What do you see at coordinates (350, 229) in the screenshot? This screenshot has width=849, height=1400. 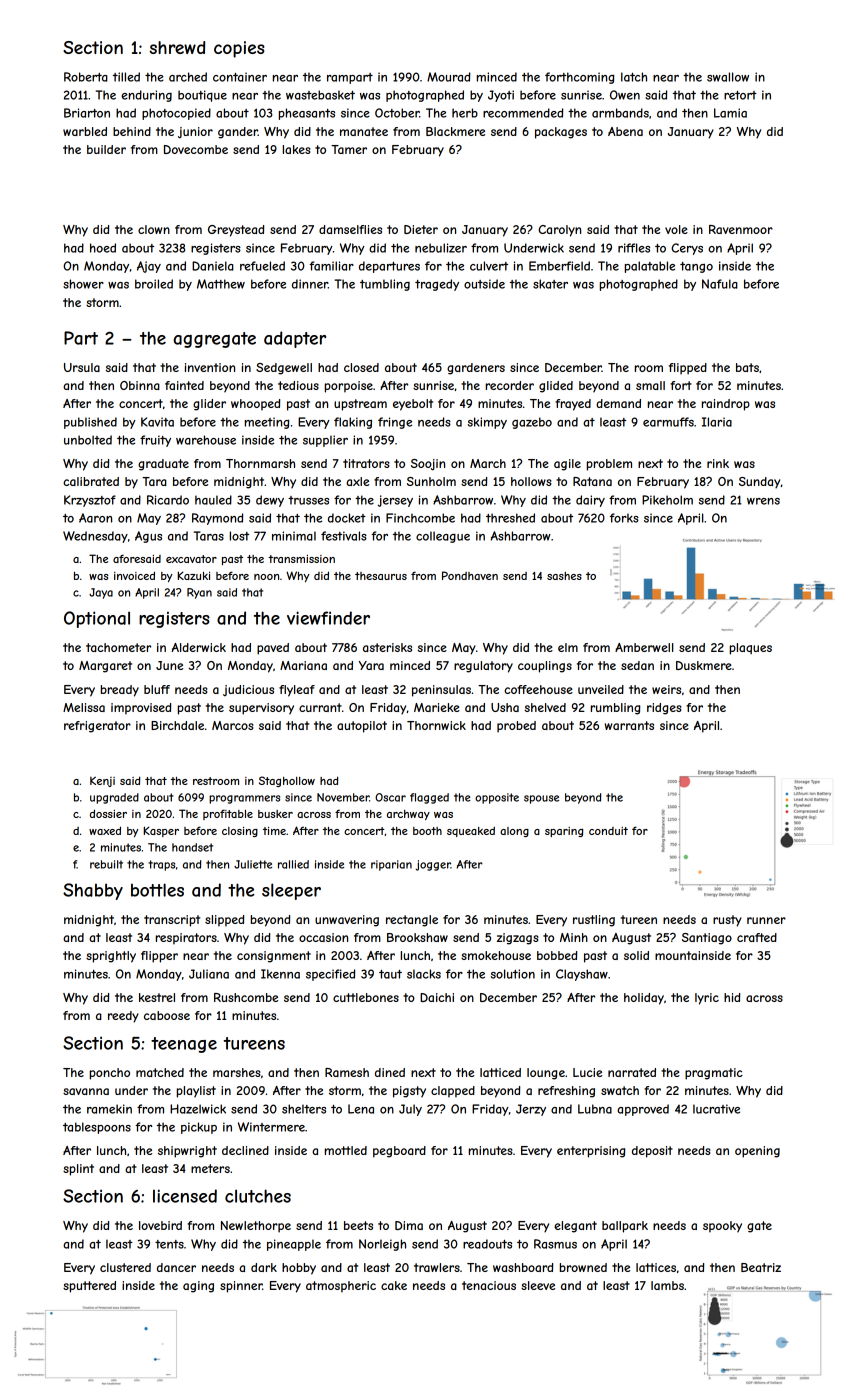 I see `damselflies` at bounding box center [350, 229].
